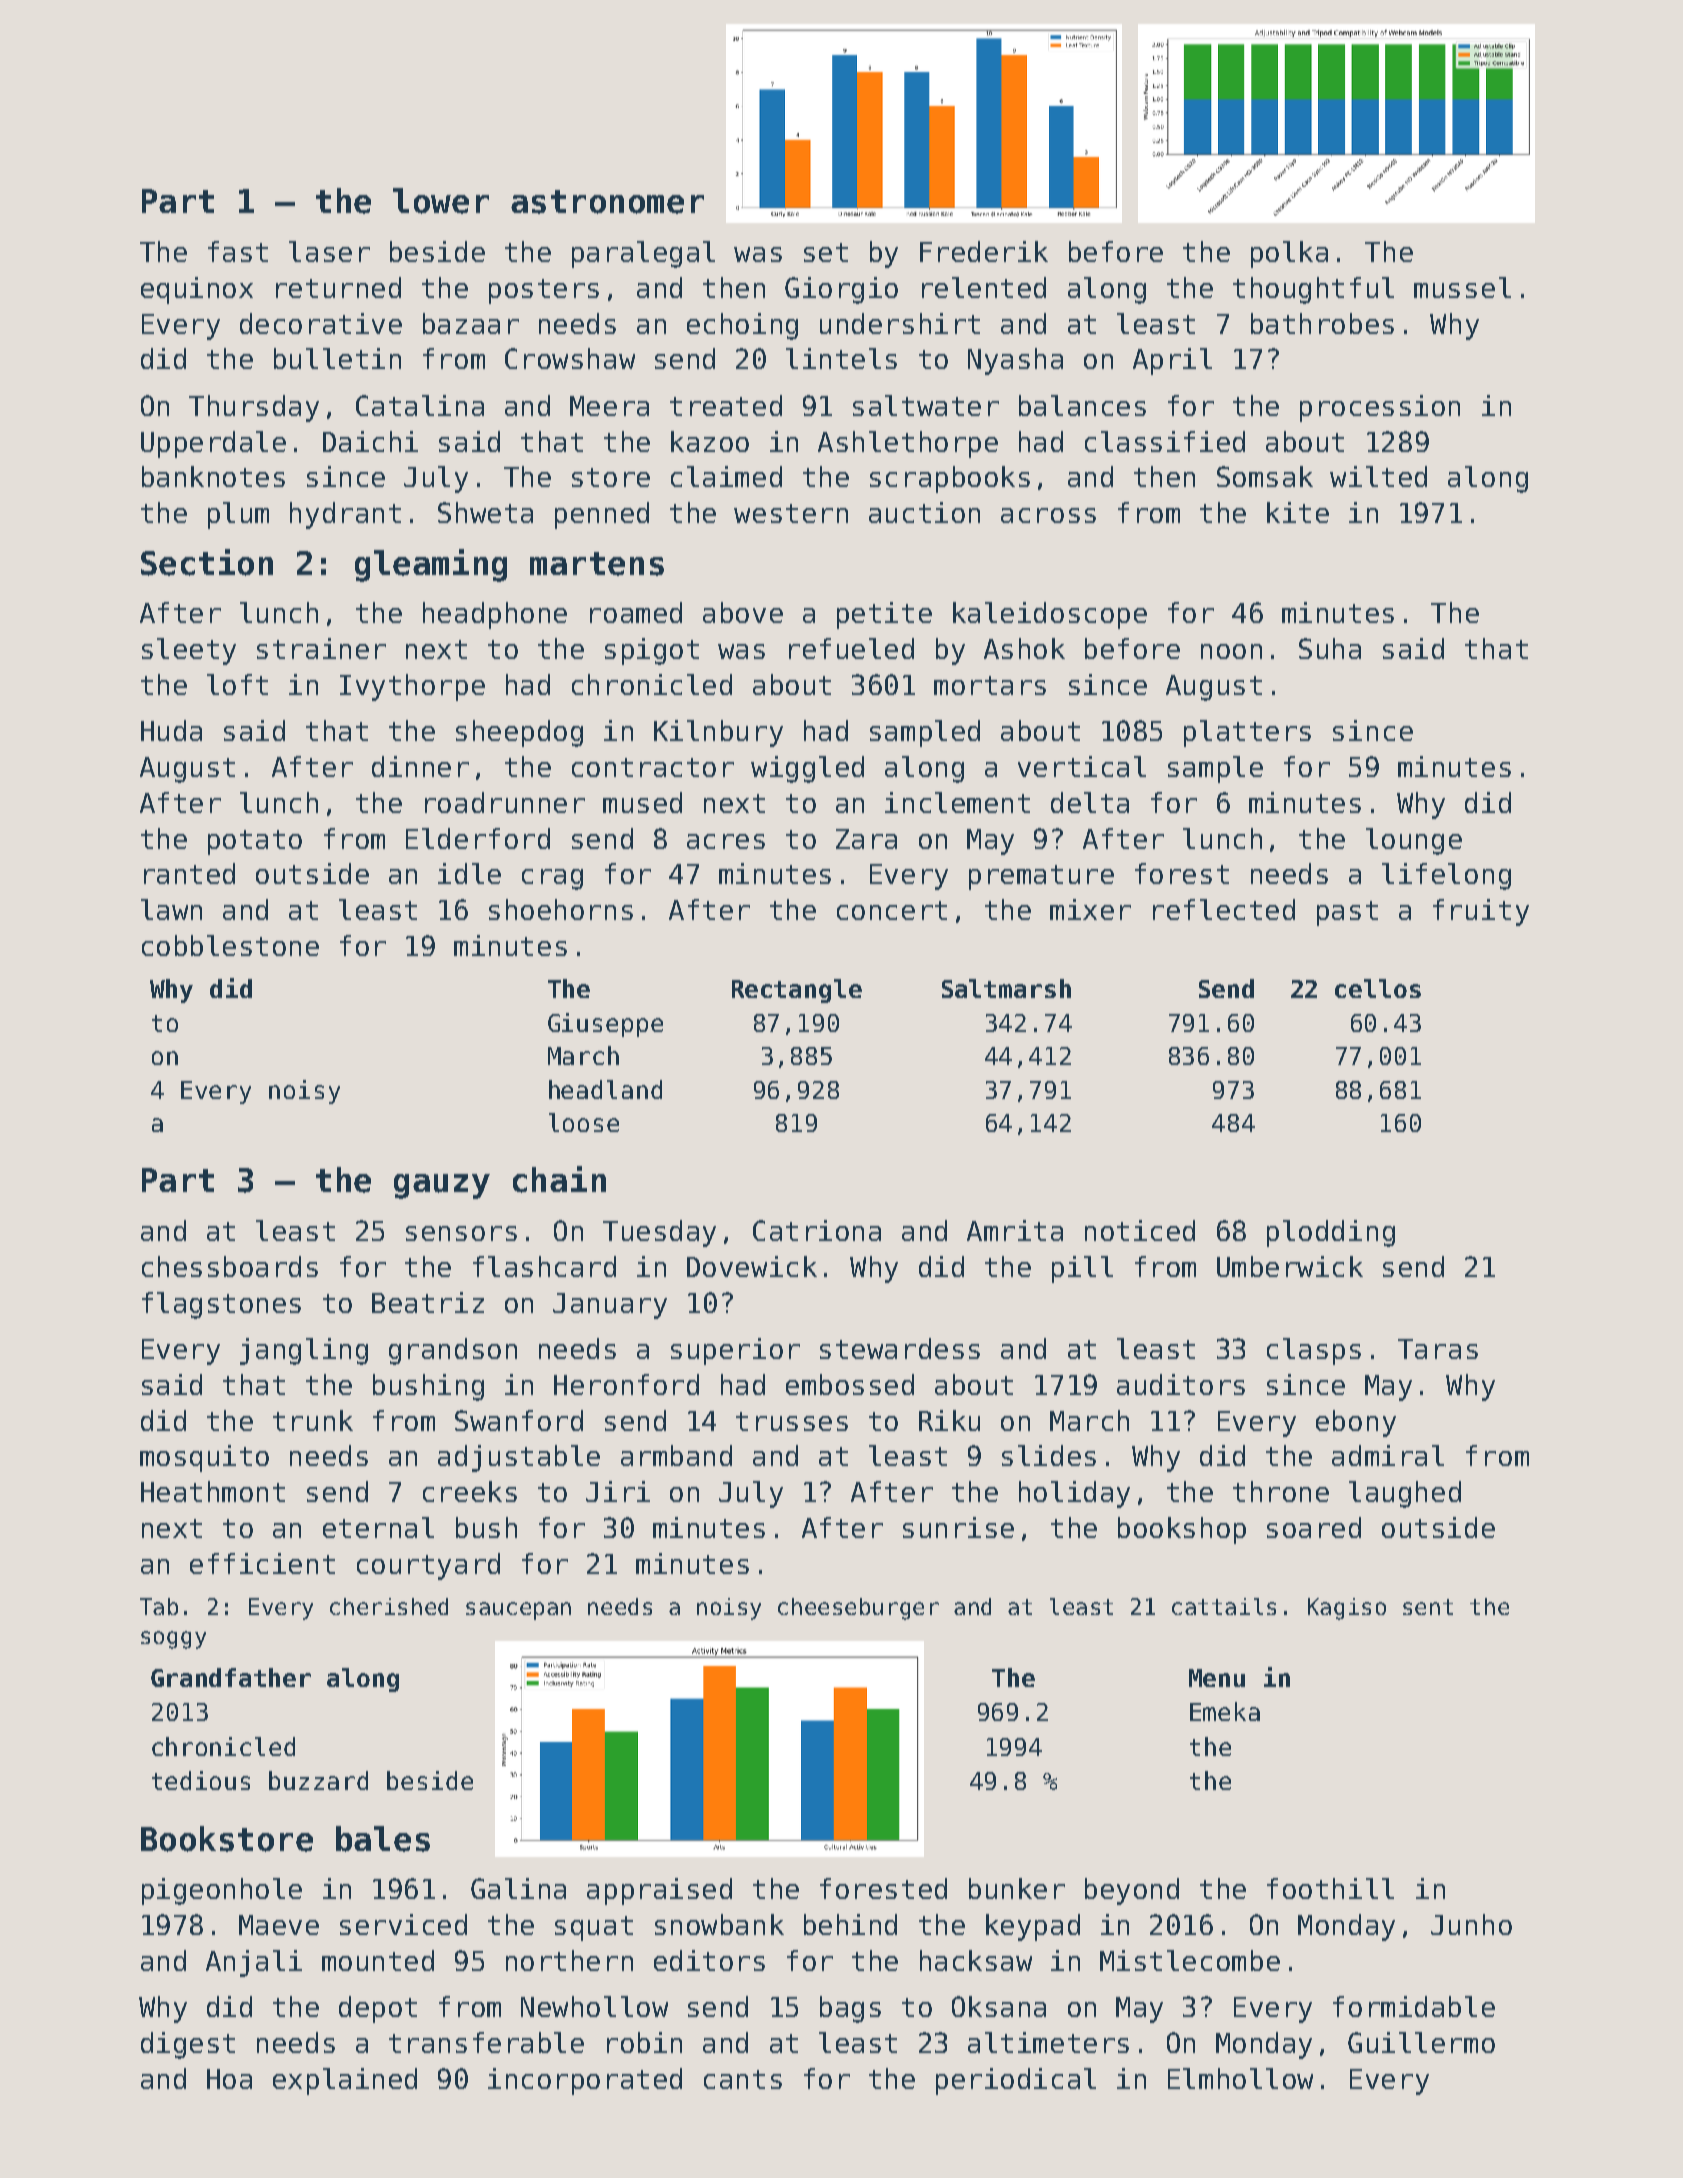 This page has width=1683, height=2178. Describe the element at coordinates (378, 1527) in the page. I see `eternal` at that location.
